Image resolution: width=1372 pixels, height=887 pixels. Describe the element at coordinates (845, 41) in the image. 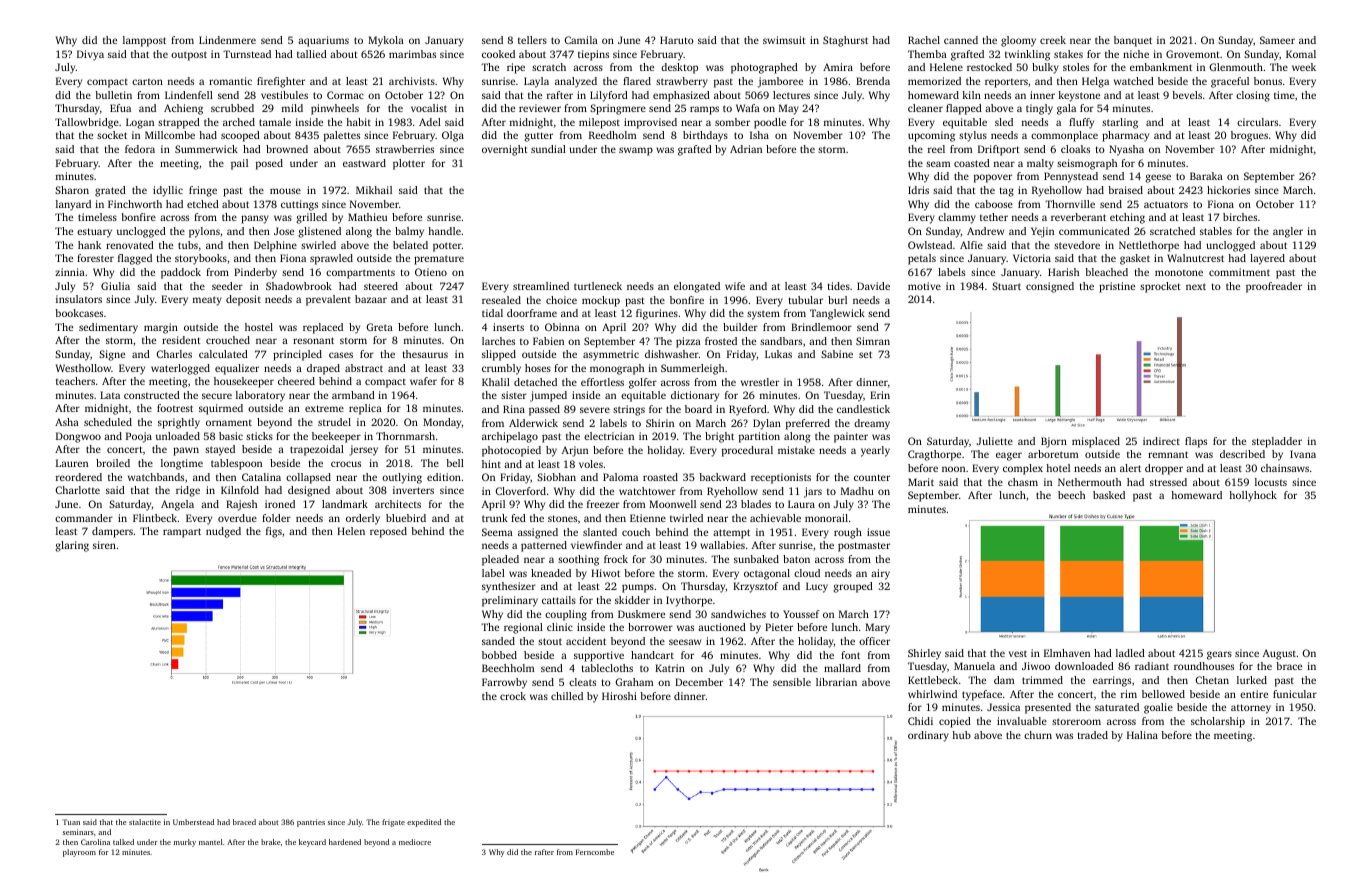

I see `Staghurst` at that location.
